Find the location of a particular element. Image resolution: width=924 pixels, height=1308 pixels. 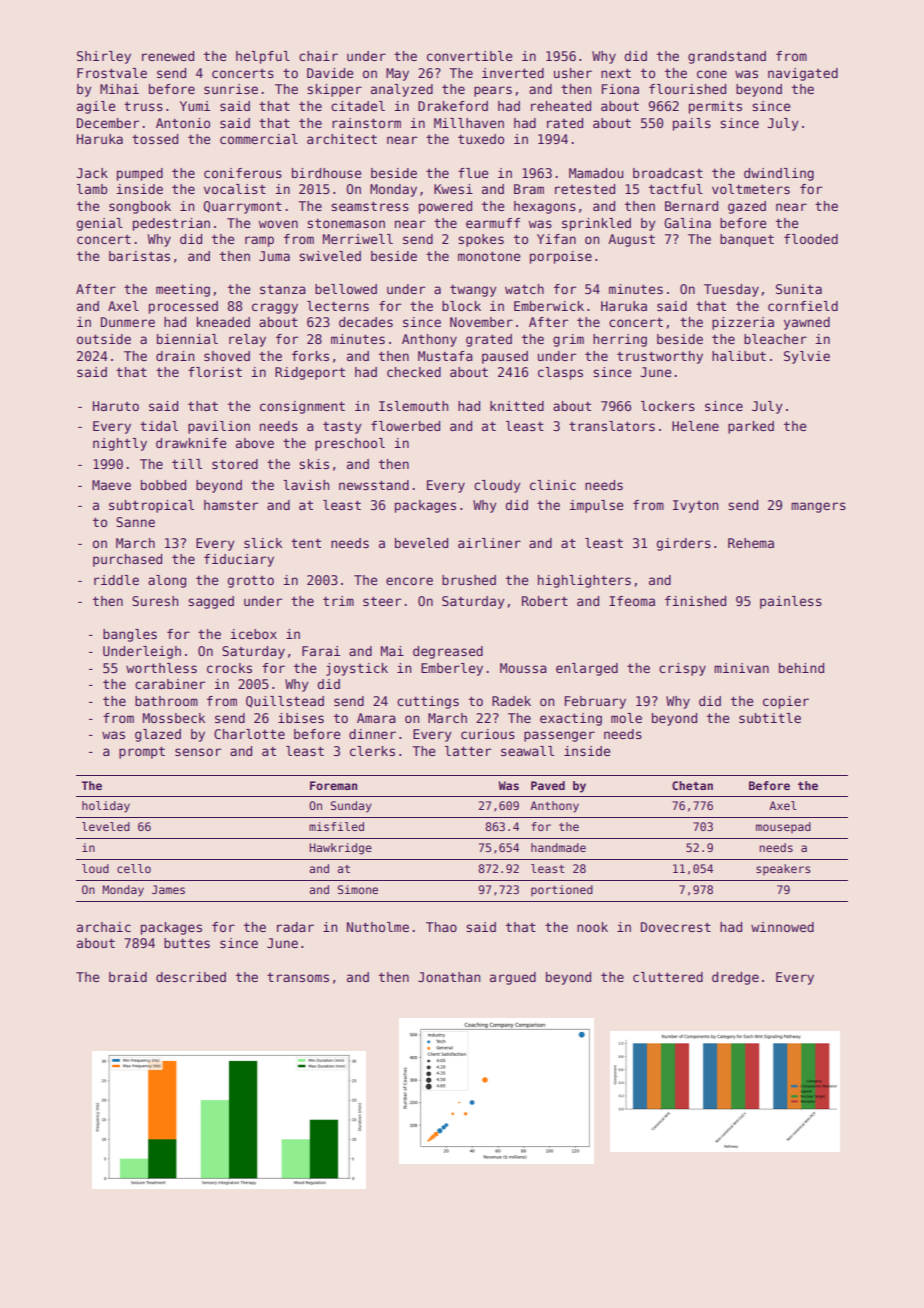

inverted is located at coordinates (513, 73).
